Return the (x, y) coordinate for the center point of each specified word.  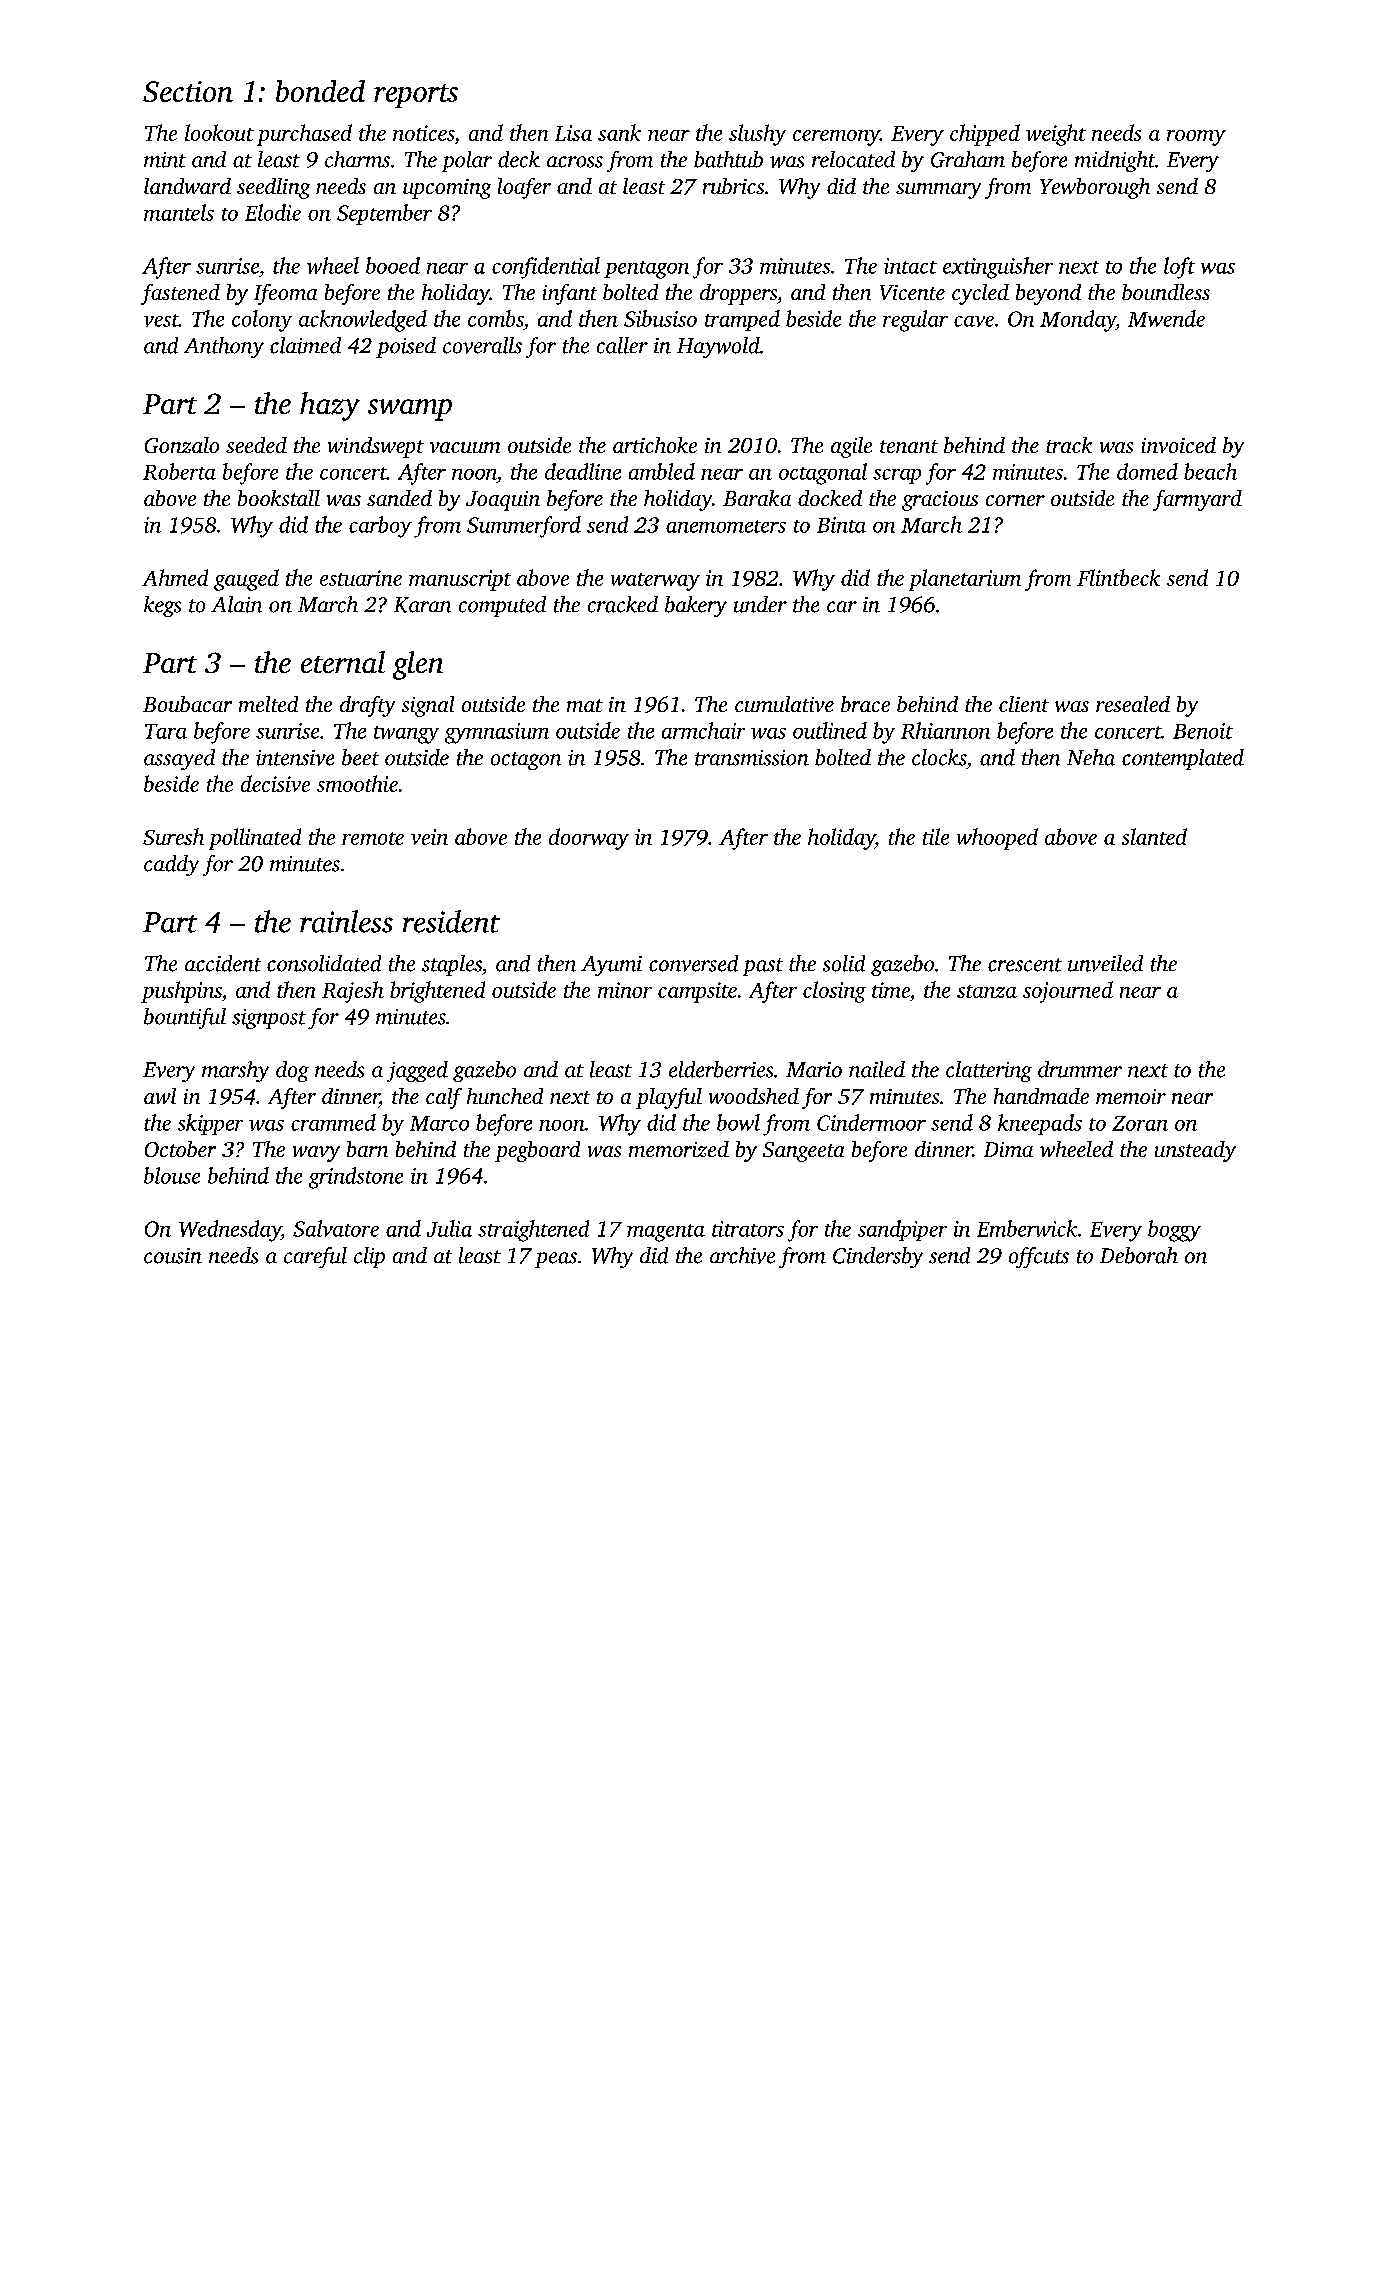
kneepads (1040, 1124)
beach (1210, 471)
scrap (897, 476)
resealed (1133, 704)
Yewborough (1095, 188)
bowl (738, 1122)
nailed (877, 1069)
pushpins (181, 992)
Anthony (224, 347)
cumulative (784, 704)
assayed (179, 759)
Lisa (573, 133)
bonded (320, 91)
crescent (1025, 965)
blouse (172, 1175)
